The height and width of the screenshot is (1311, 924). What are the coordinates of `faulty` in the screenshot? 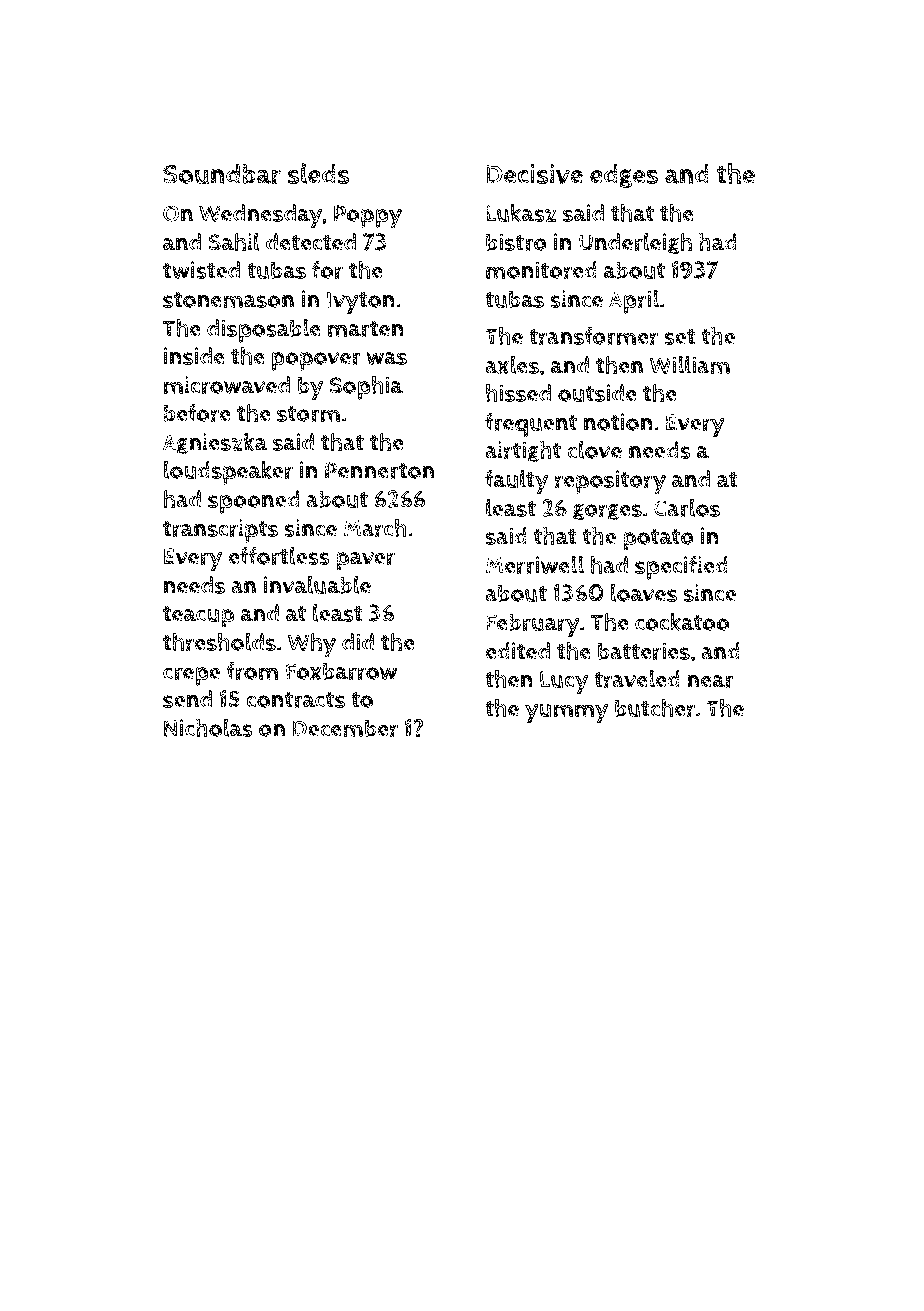 It's located at (516, 481).
